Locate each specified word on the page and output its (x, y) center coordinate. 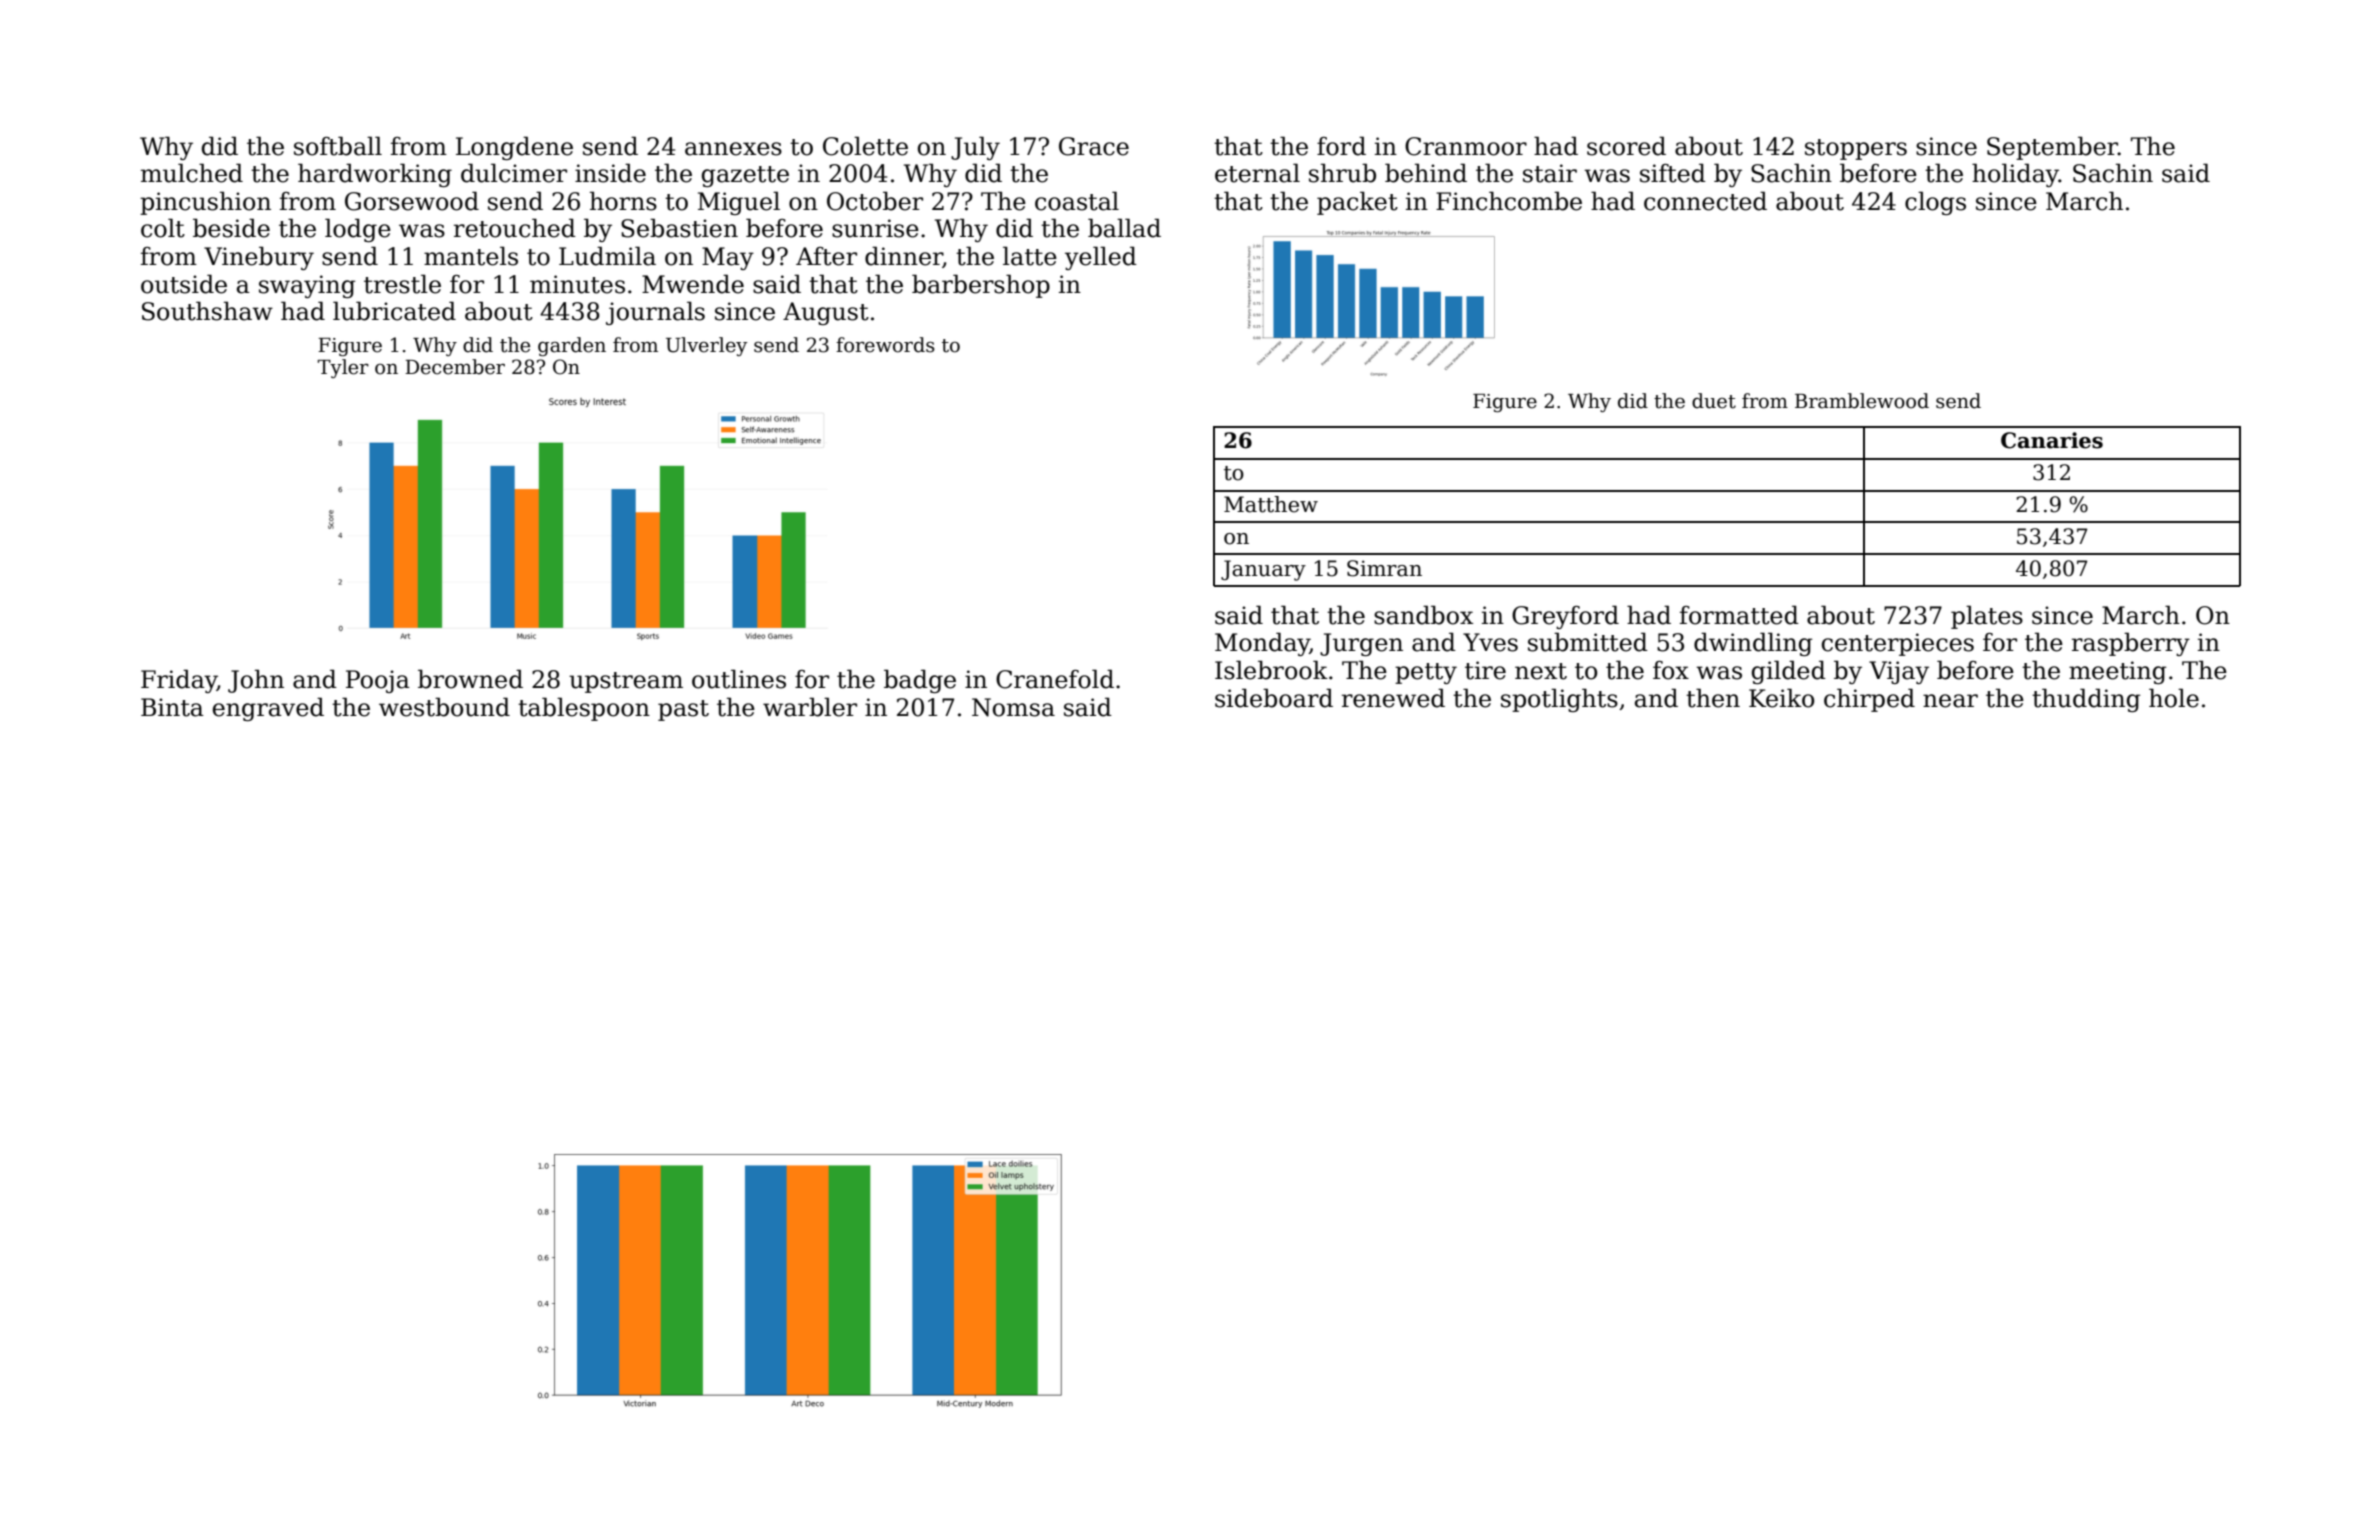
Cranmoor (1466, 146)
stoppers (1856, 149)
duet (1714, 401)
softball (338, 146)
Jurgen (1361, 644)
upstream (626, 682)
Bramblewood (1862, 401)
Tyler (343, 368)
